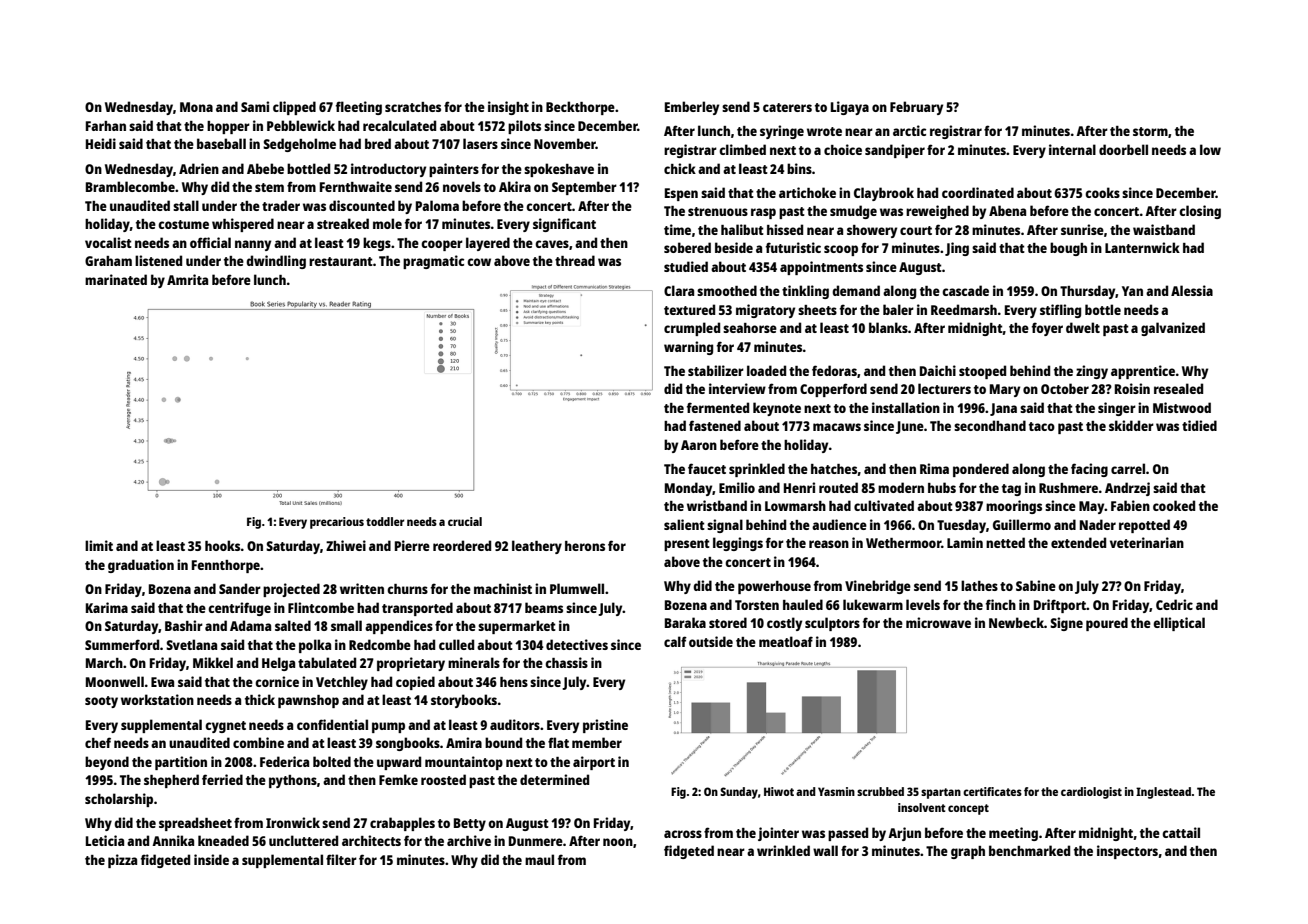  What do you see at coordinates (1132, 291) in the image?
I see `Yan` at bounding box center [1132, 291].
